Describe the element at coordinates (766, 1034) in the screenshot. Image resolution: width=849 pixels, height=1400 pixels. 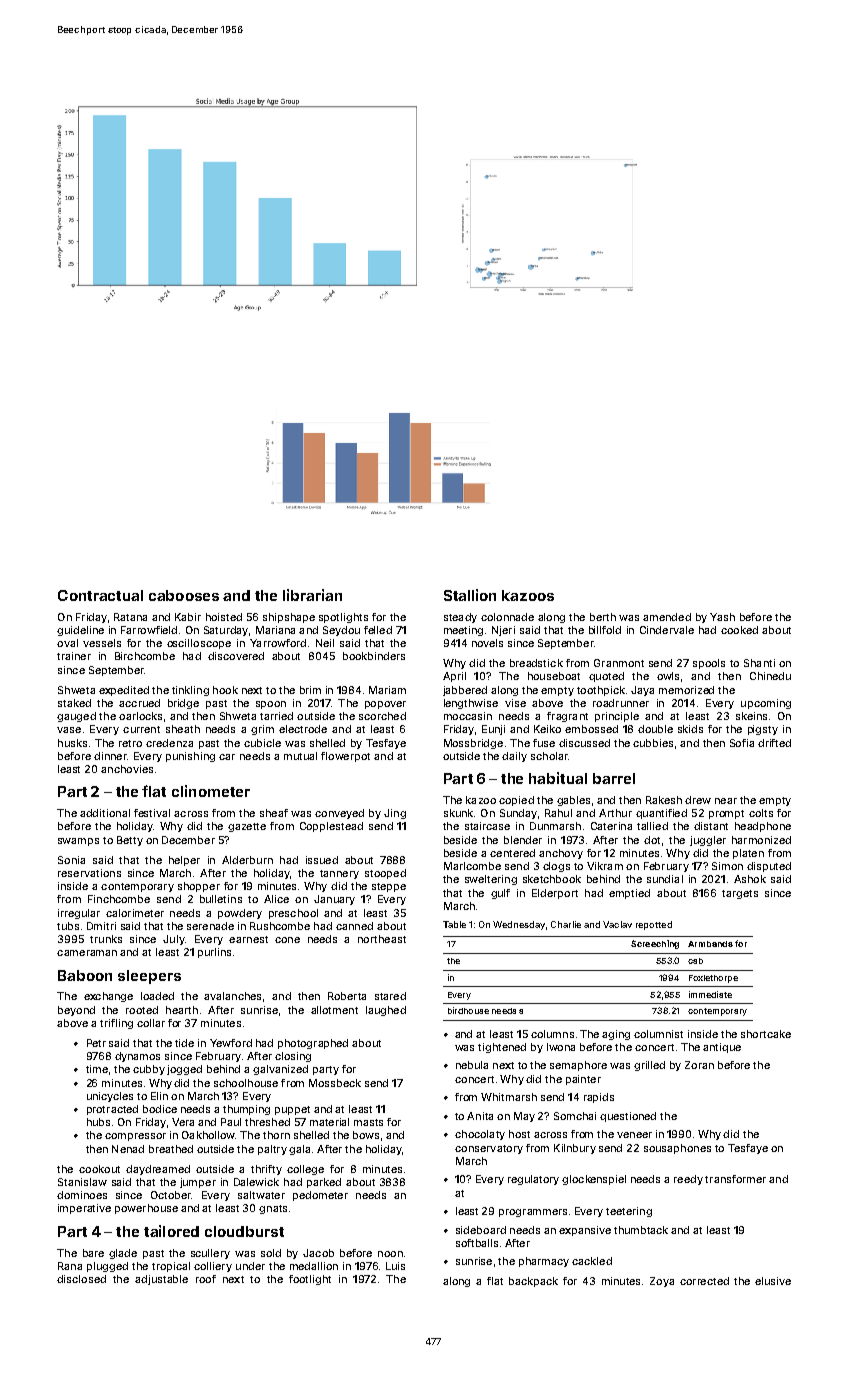
I see `shortcake` at that location.
